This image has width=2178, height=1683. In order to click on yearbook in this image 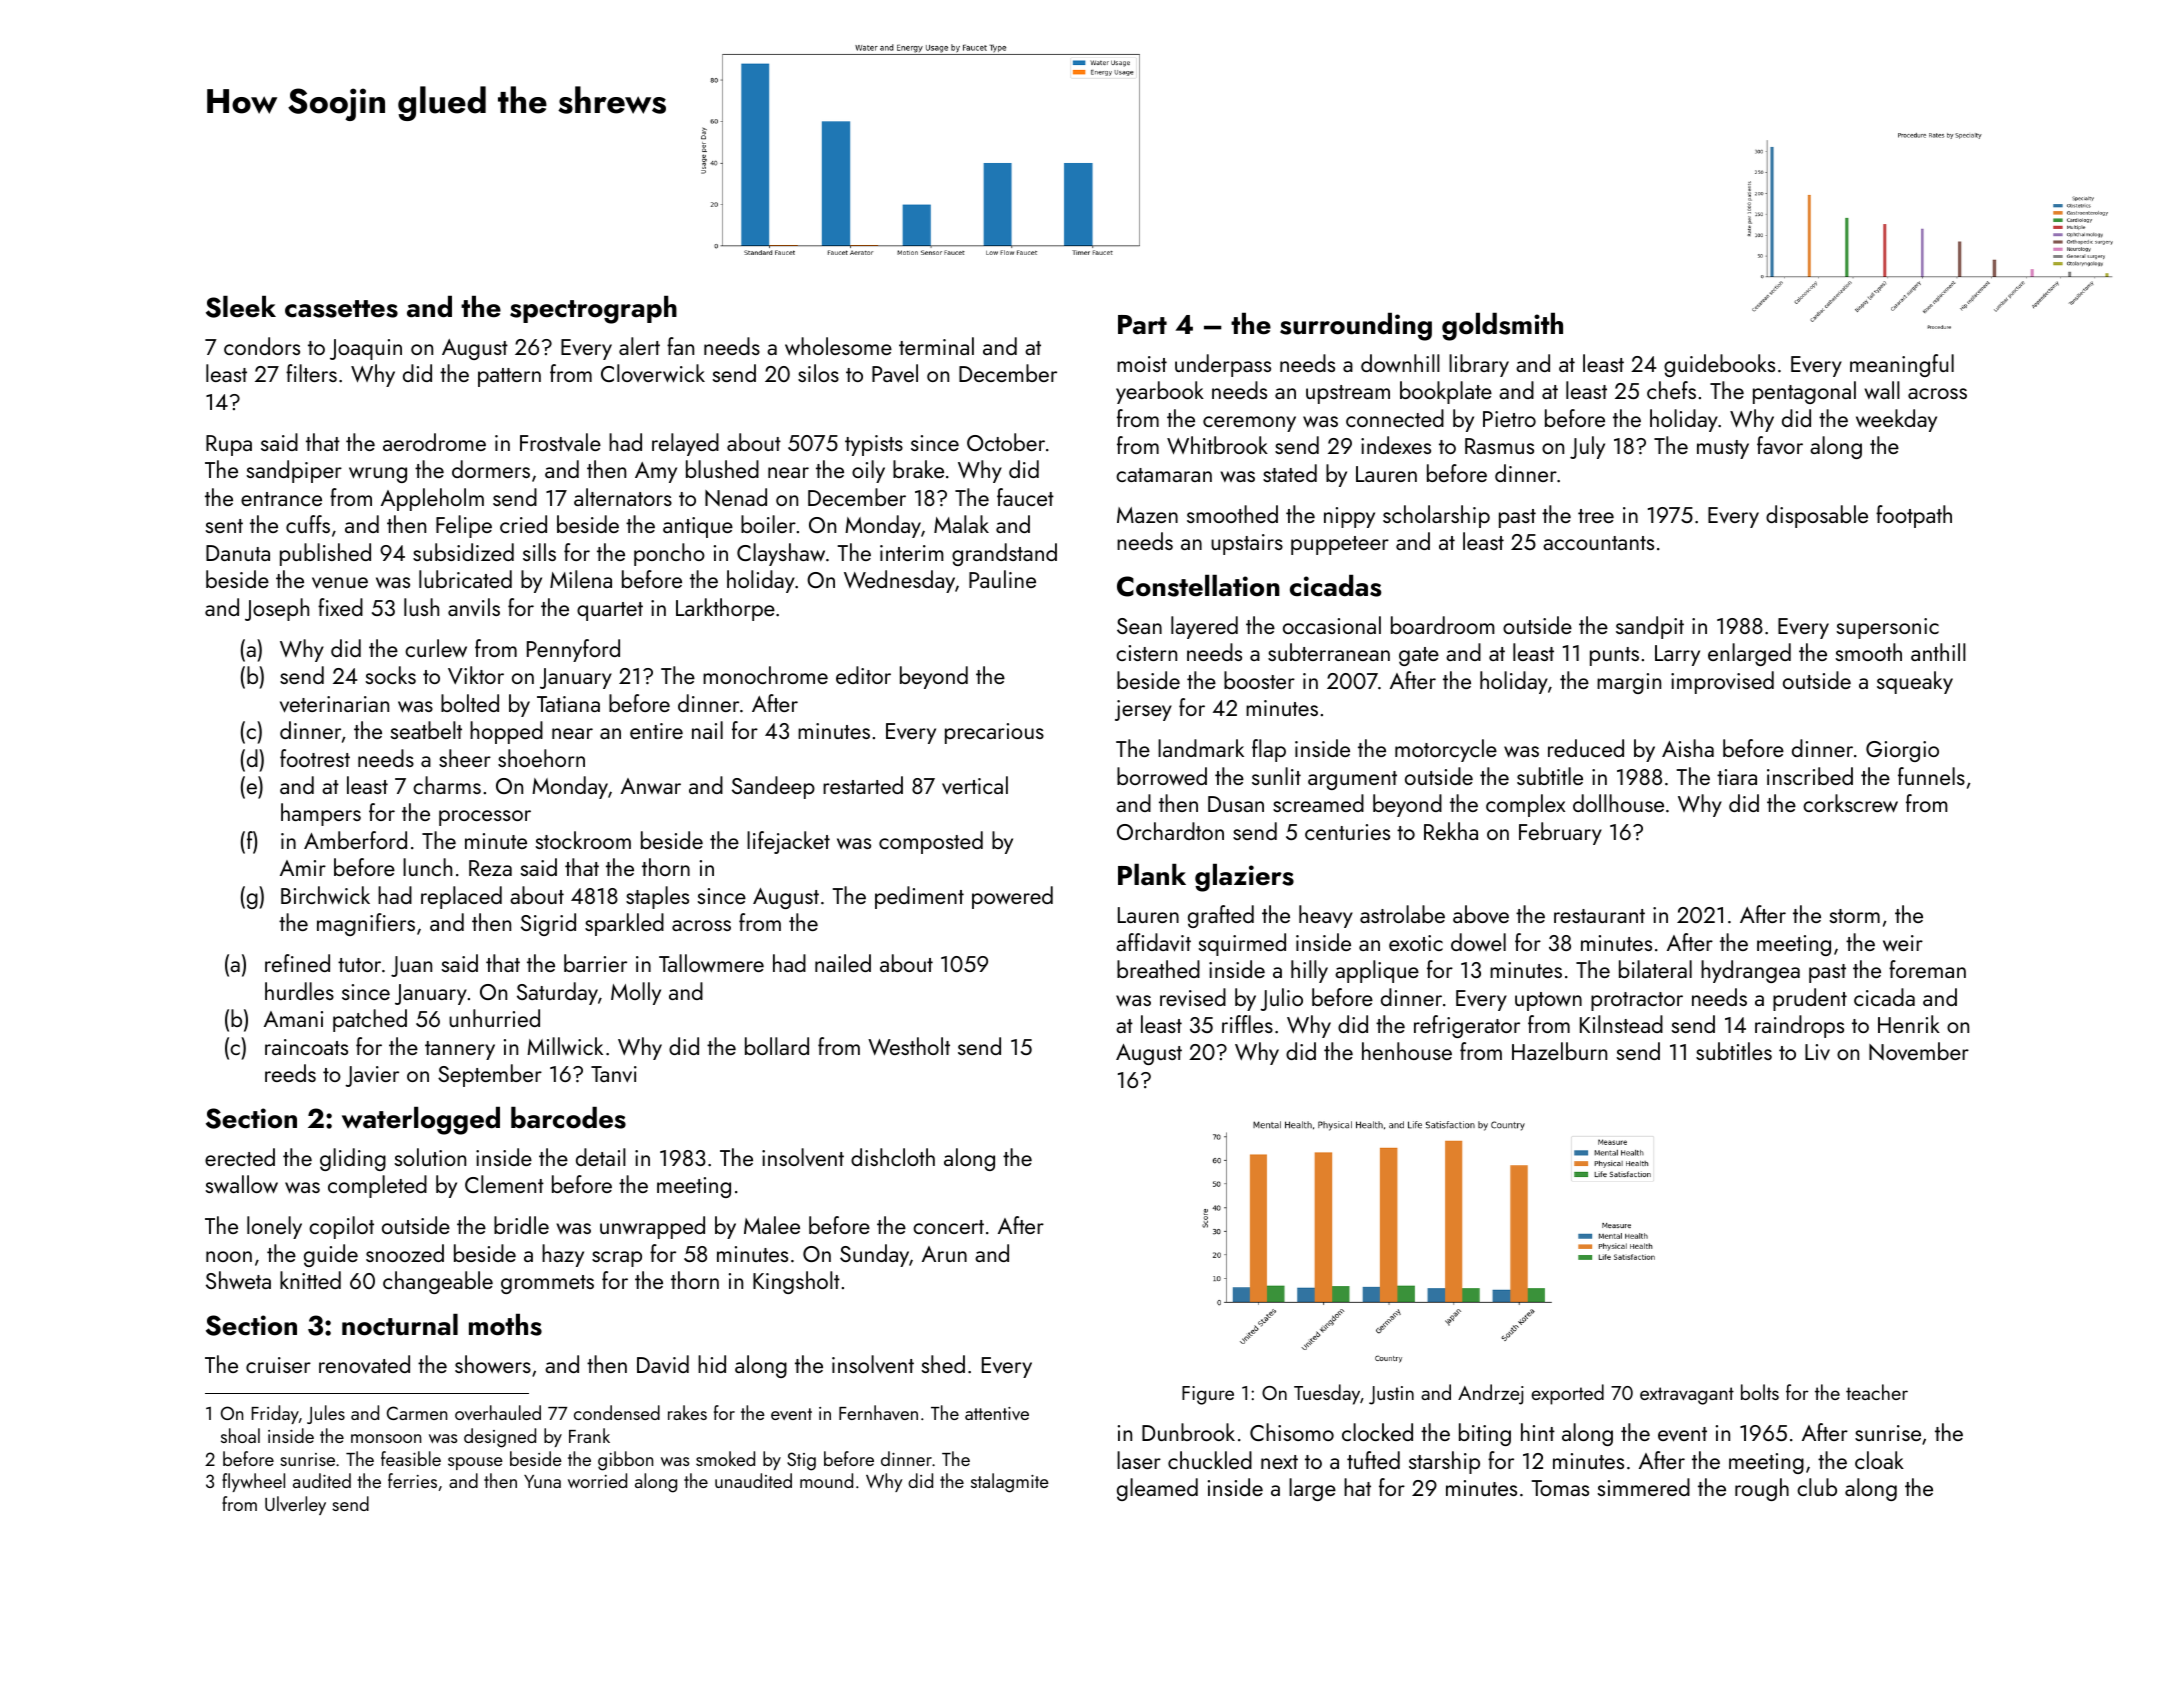, I will do `click(1160, 392)`.
